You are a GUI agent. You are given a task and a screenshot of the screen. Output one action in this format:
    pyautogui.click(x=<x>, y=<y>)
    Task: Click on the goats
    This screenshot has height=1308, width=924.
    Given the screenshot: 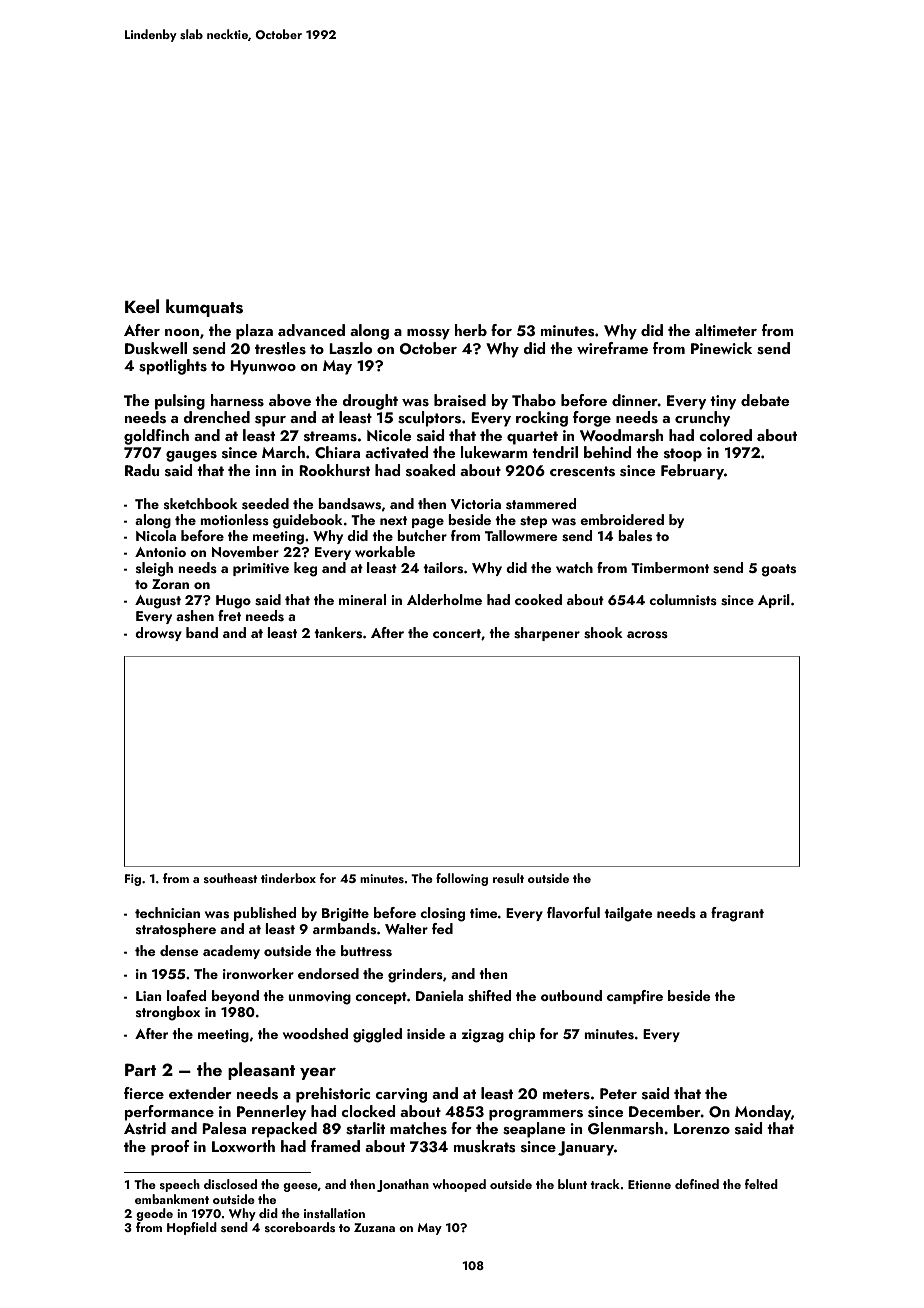 What is the action you would take?
    pyautogui.click(x=778, y=570)
